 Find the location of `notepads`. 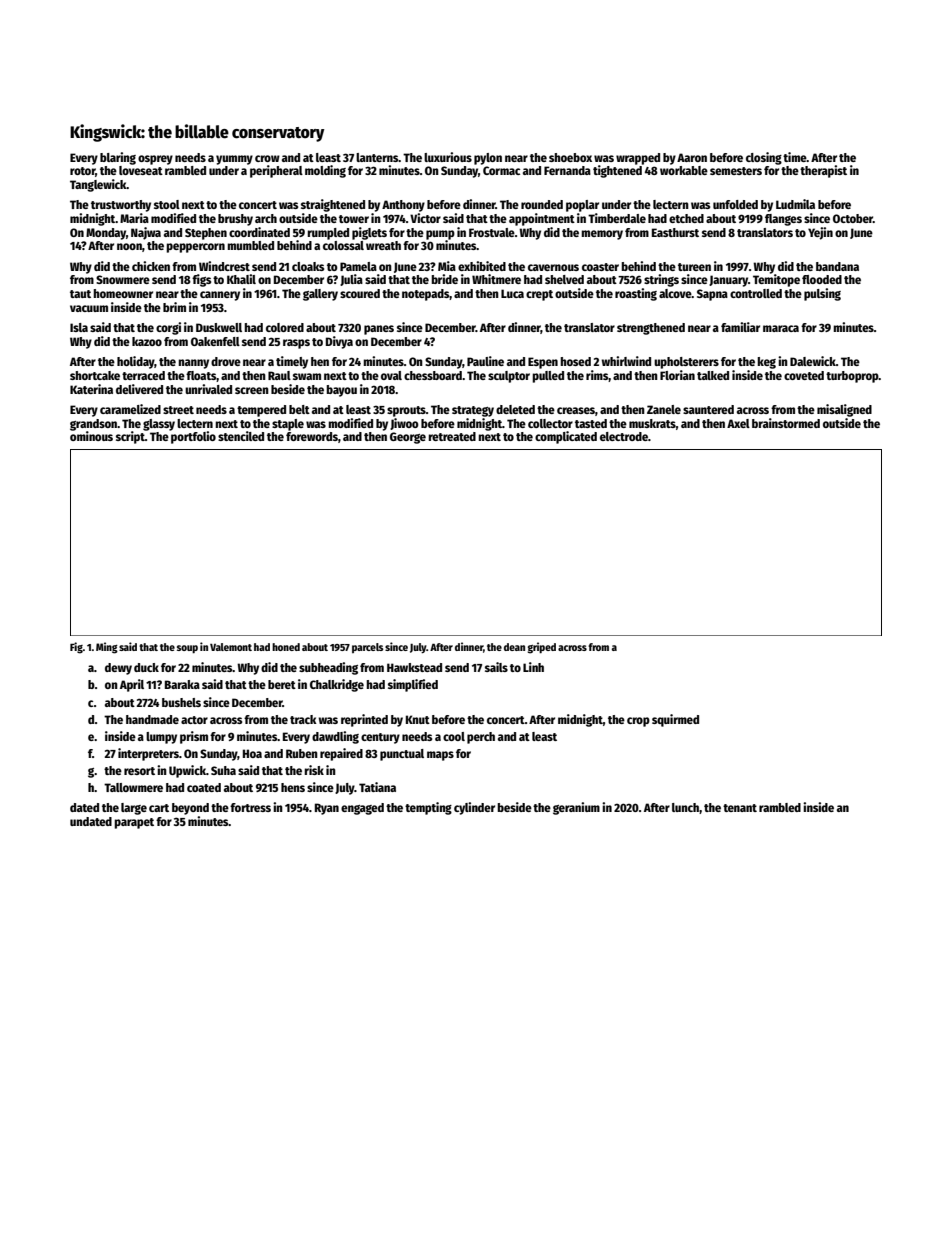

notepads is located at coordinates (425, 295).
